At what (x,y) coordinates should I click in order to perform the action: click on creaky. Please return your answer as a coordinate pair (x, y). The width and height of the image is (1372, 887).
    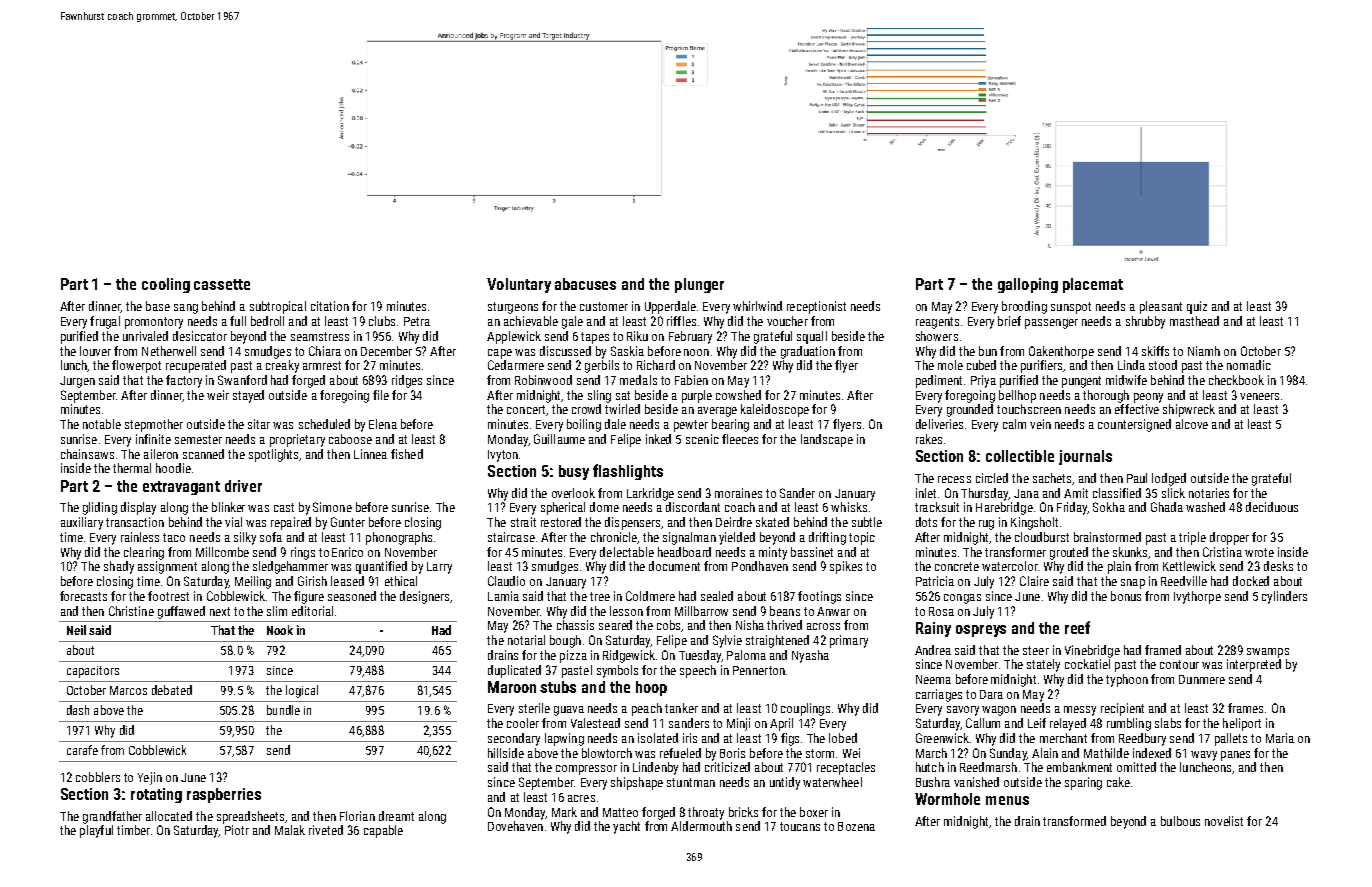
    Looking at the image, I should click on (282, 366).
